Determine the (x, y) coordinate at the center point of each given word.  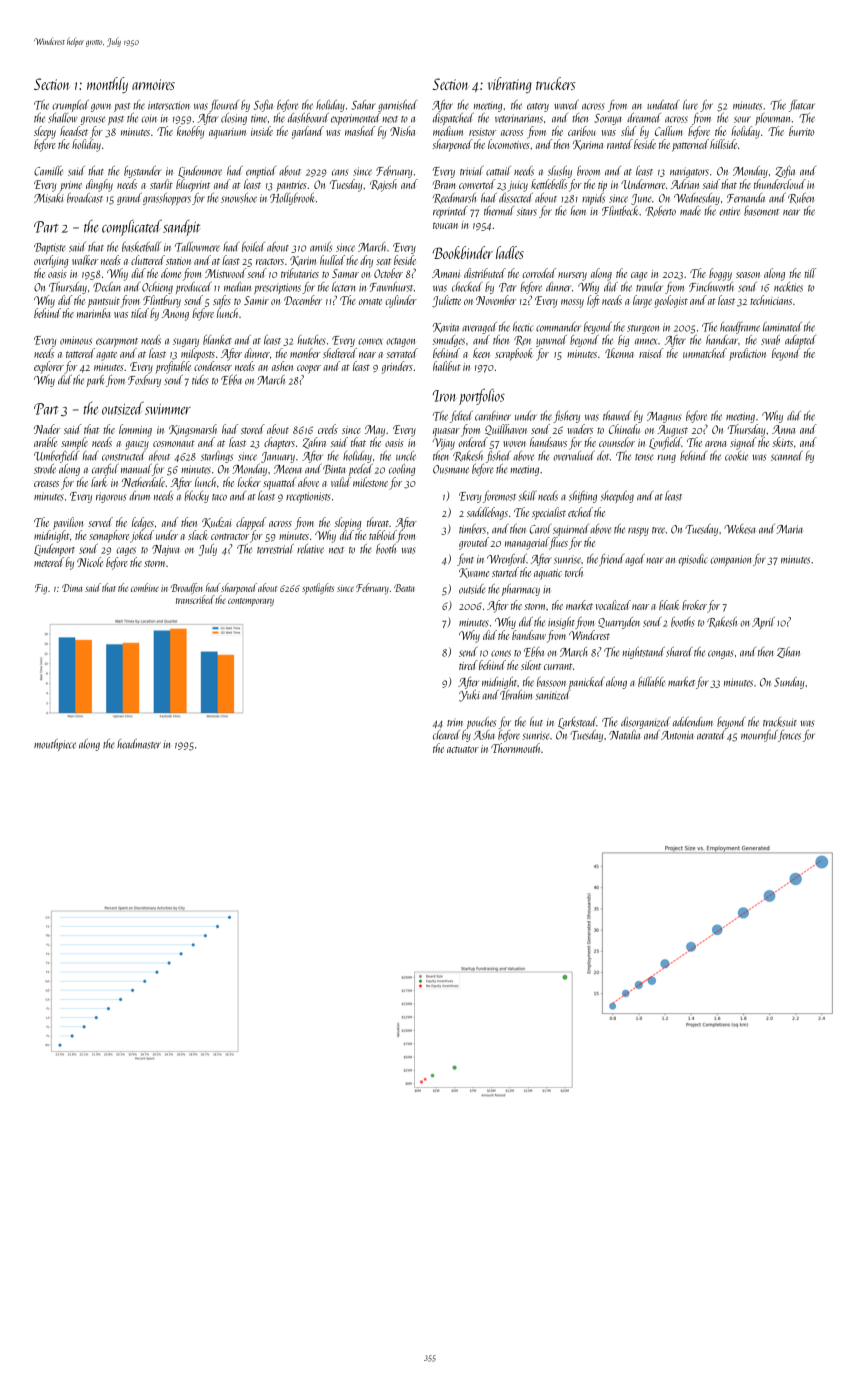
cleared (446, 735)
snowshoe (239, 198)
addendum (693, 722)
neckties (788, 287)
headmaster (139, 744)
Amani (446, 273)
